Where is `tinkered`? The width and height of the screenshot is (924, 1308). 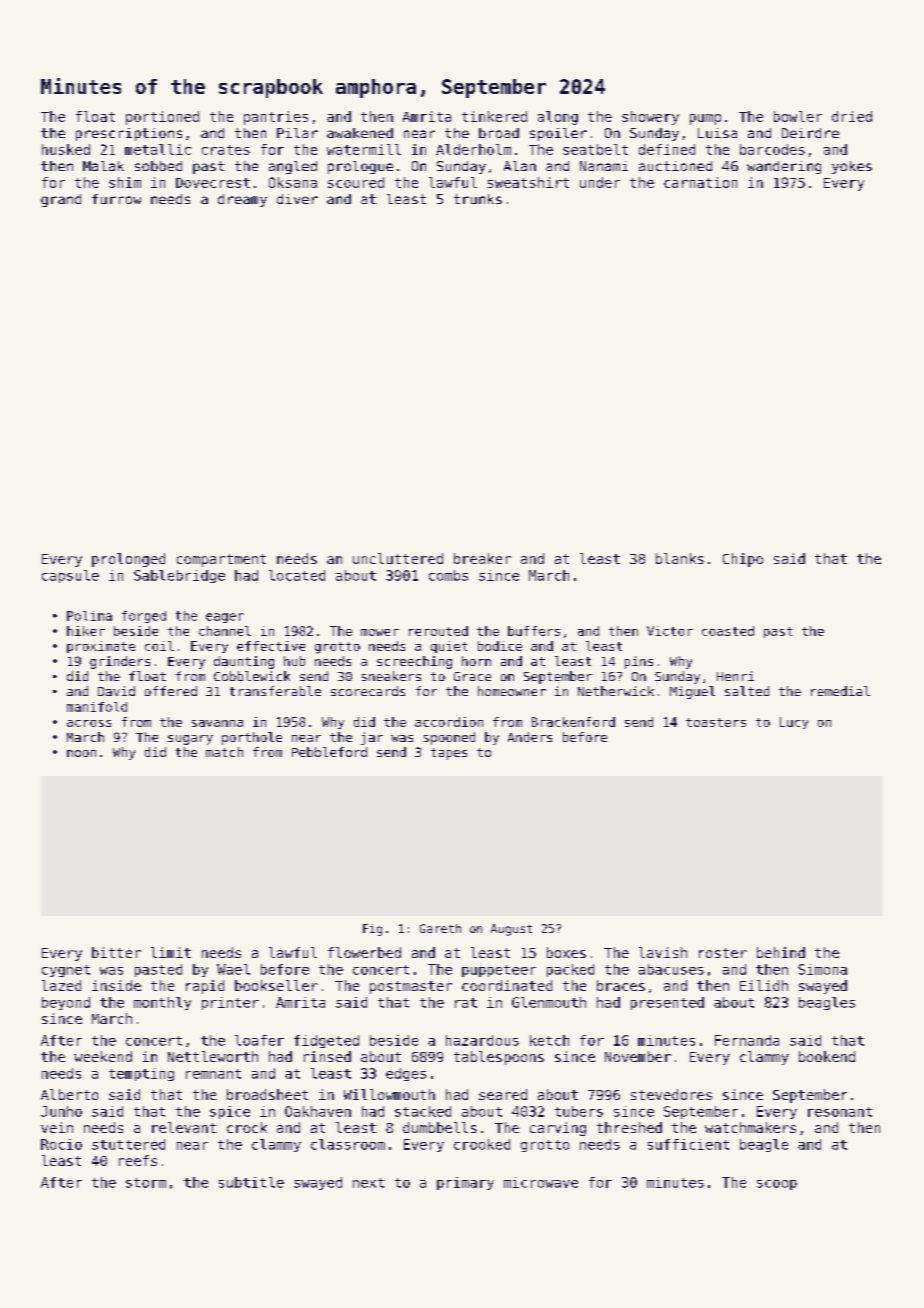 tinkered is located at coordinates (494, 116).
